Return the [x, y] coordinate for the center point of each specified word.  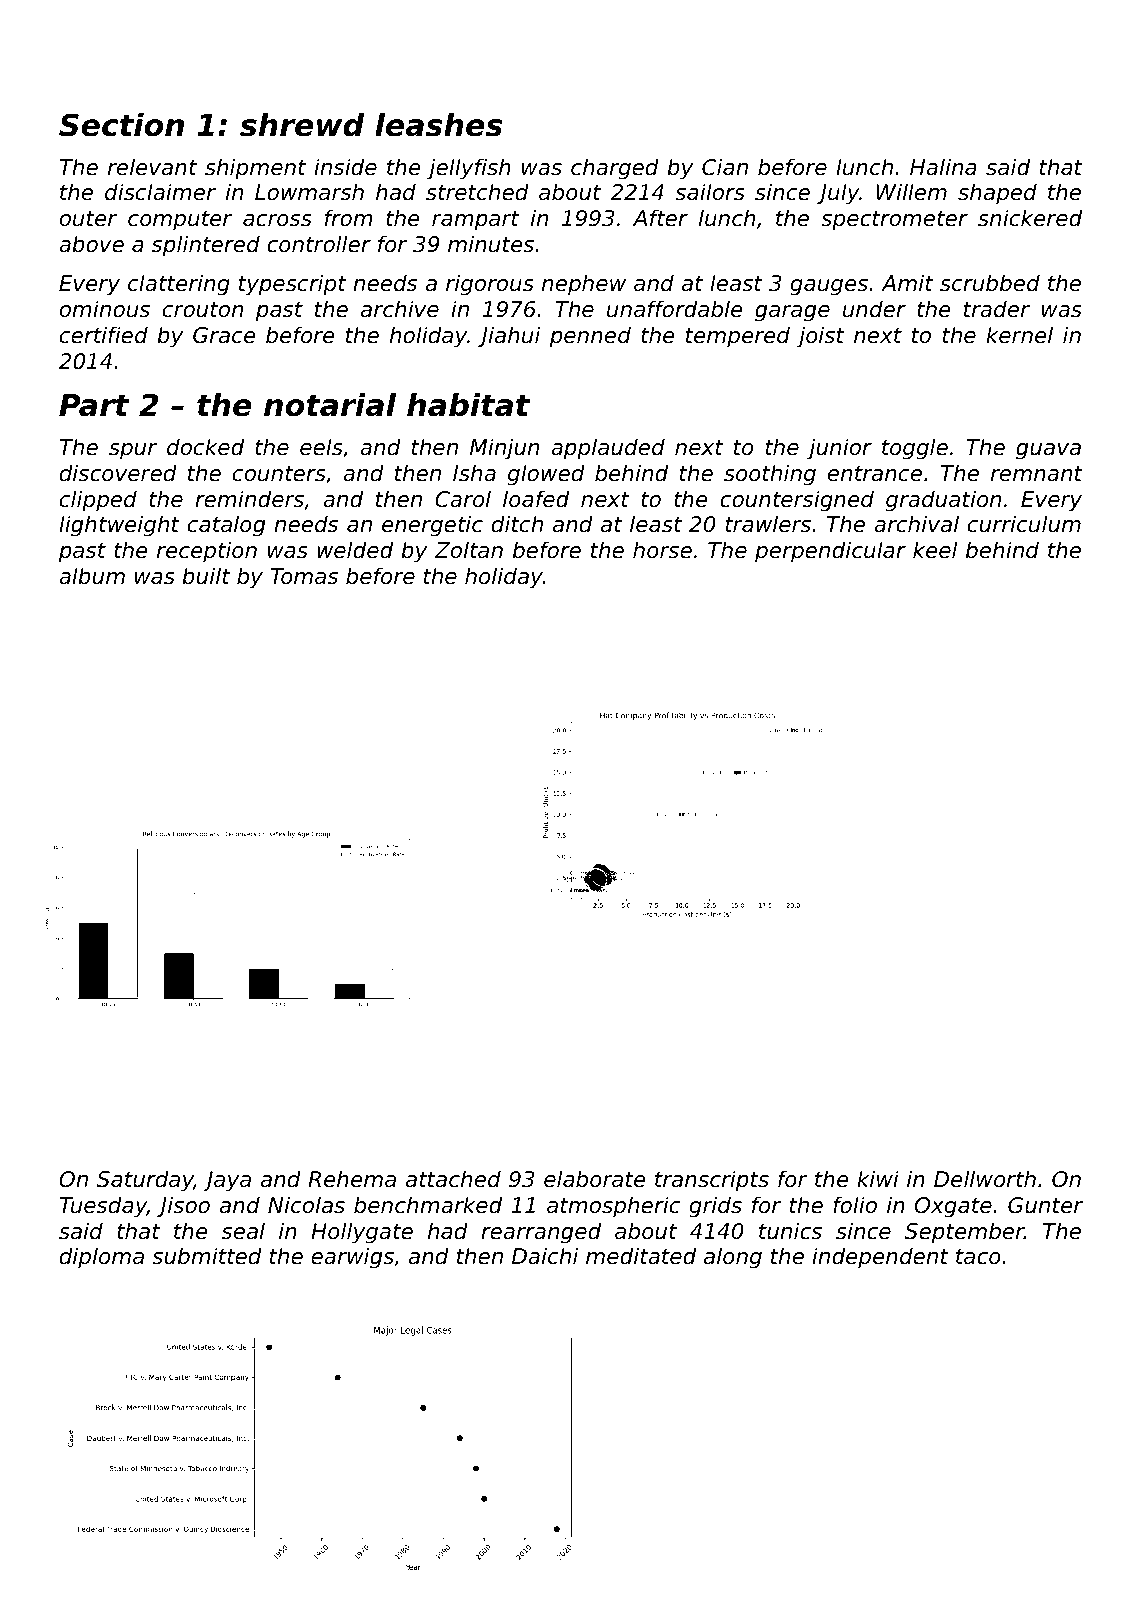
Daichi [545, 1256]
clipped [98, 501]
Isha [474, 473]
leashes [439, 125]
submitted [207, 1256]
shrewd [302, 125]
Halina [943, 167]
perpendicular [830, 552]
